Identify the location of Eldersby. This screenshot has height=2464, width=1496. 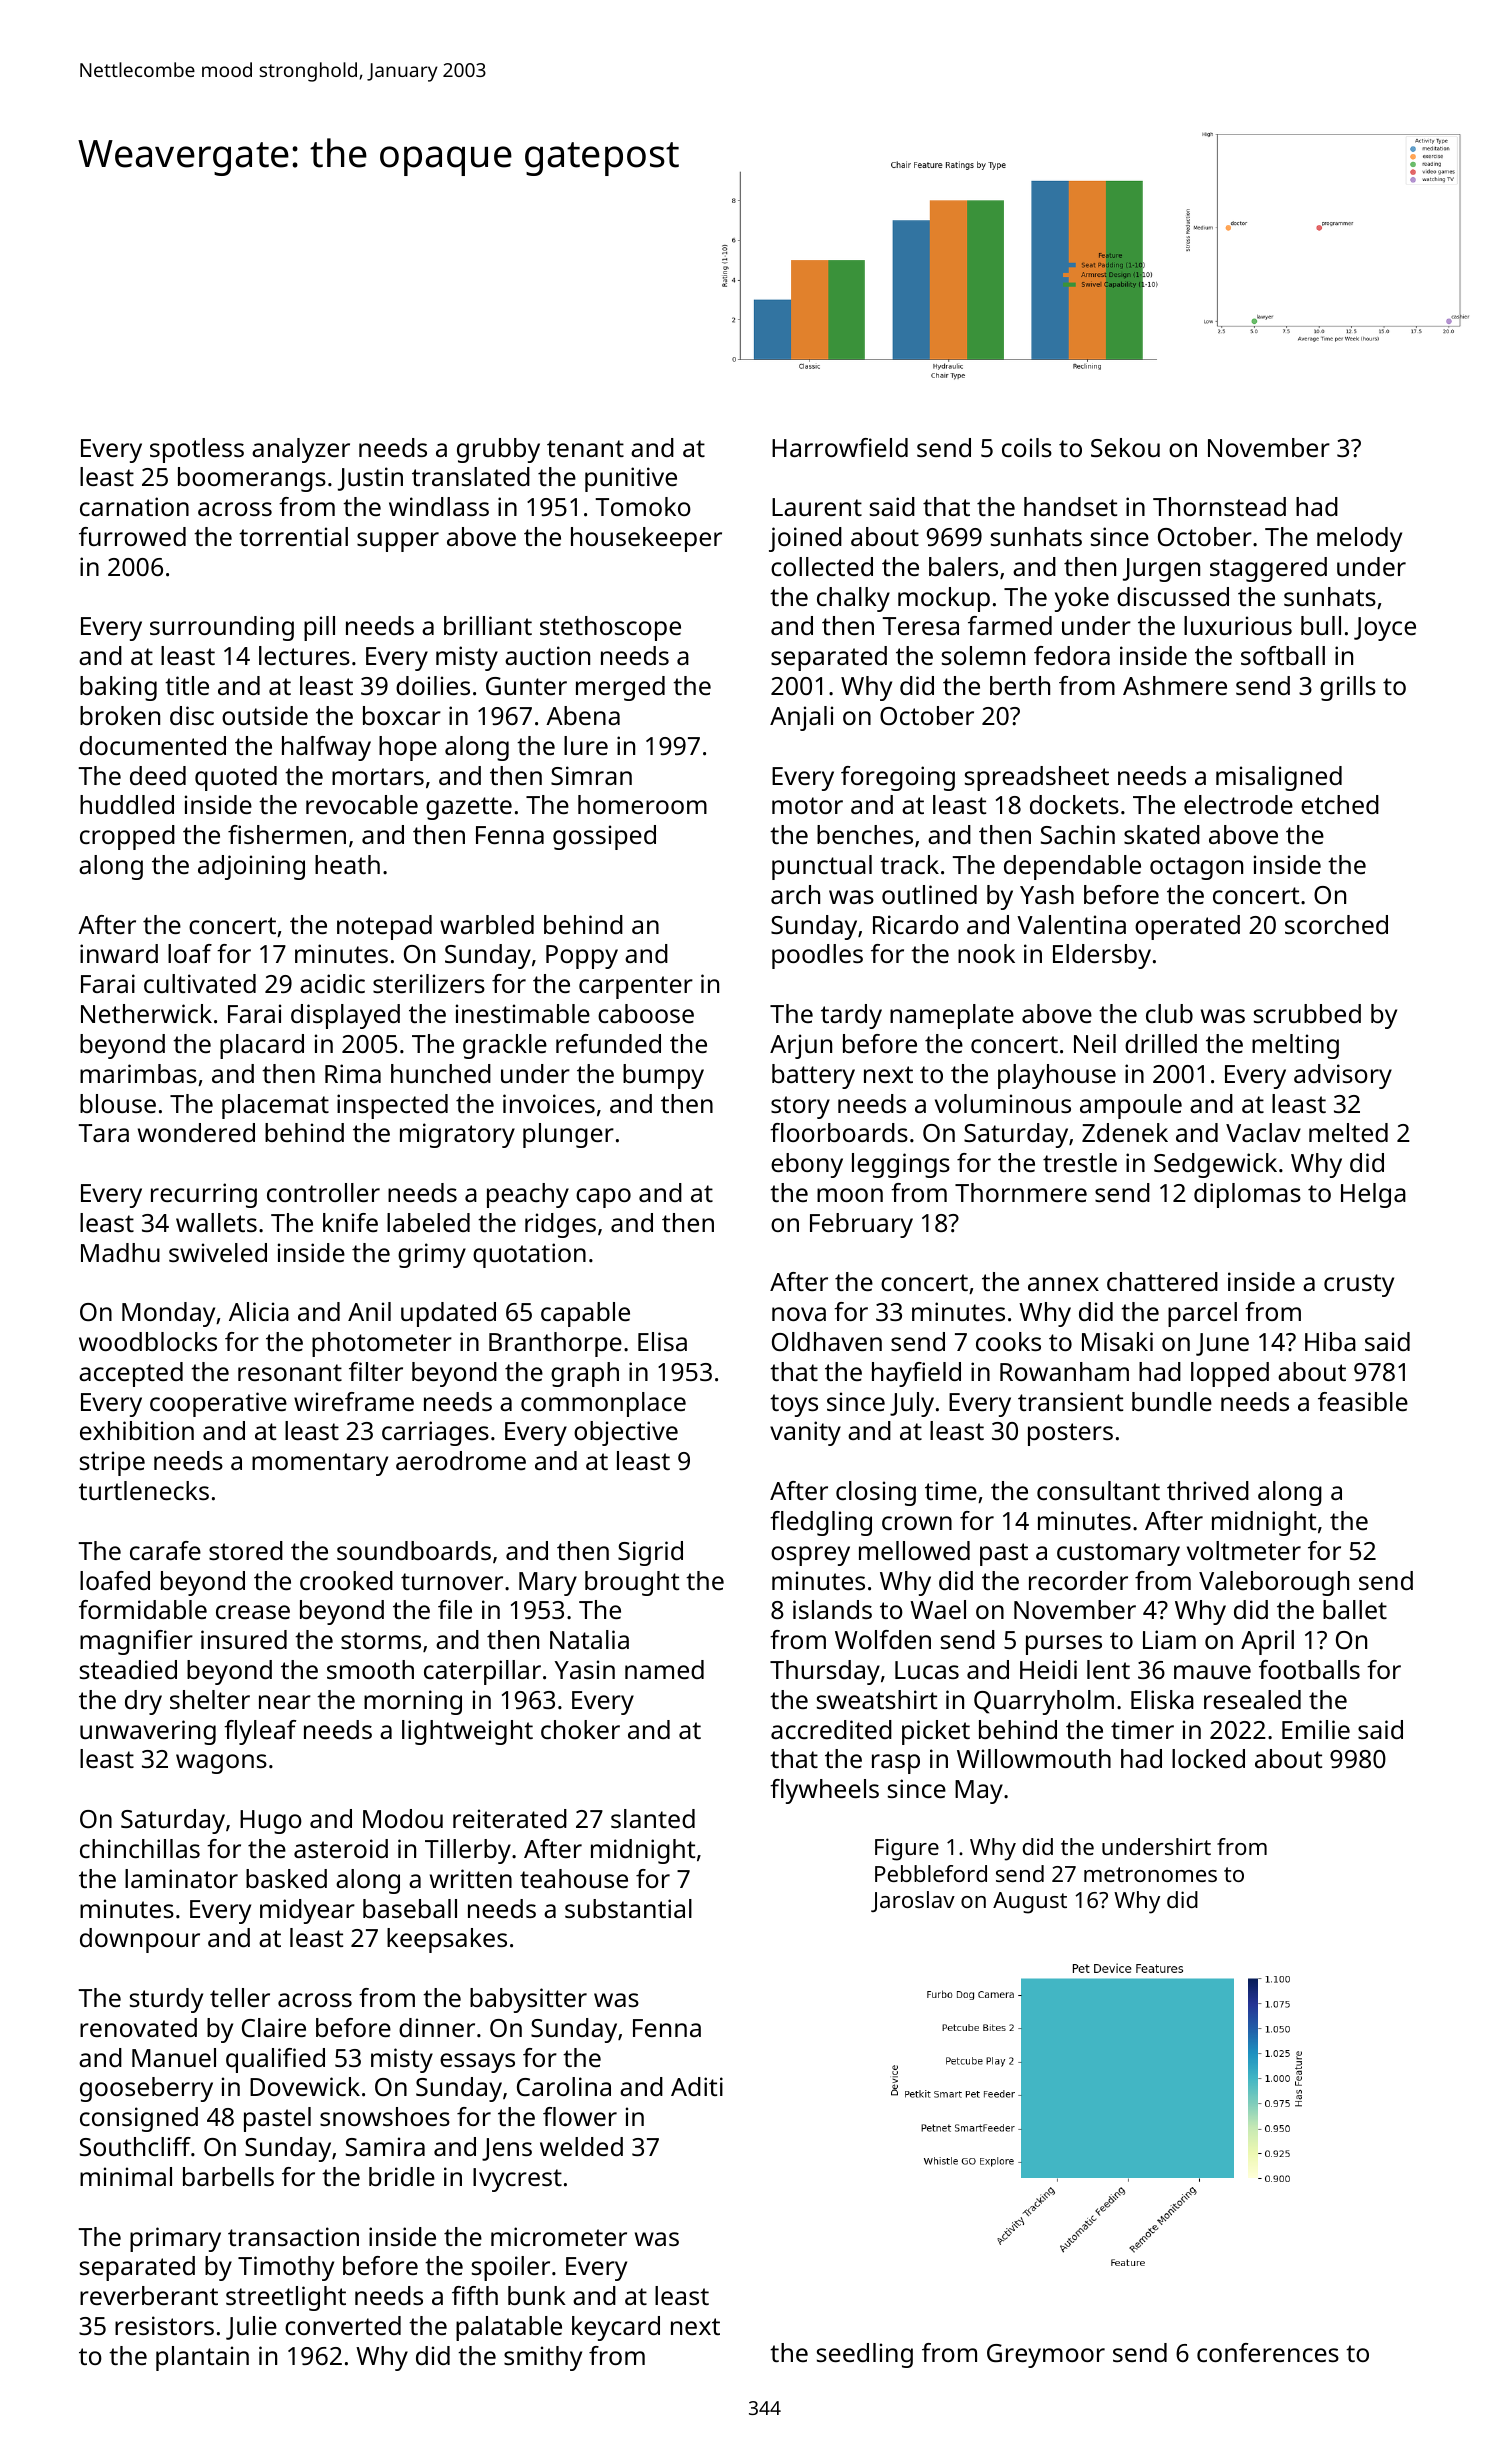
(1102, 956).
